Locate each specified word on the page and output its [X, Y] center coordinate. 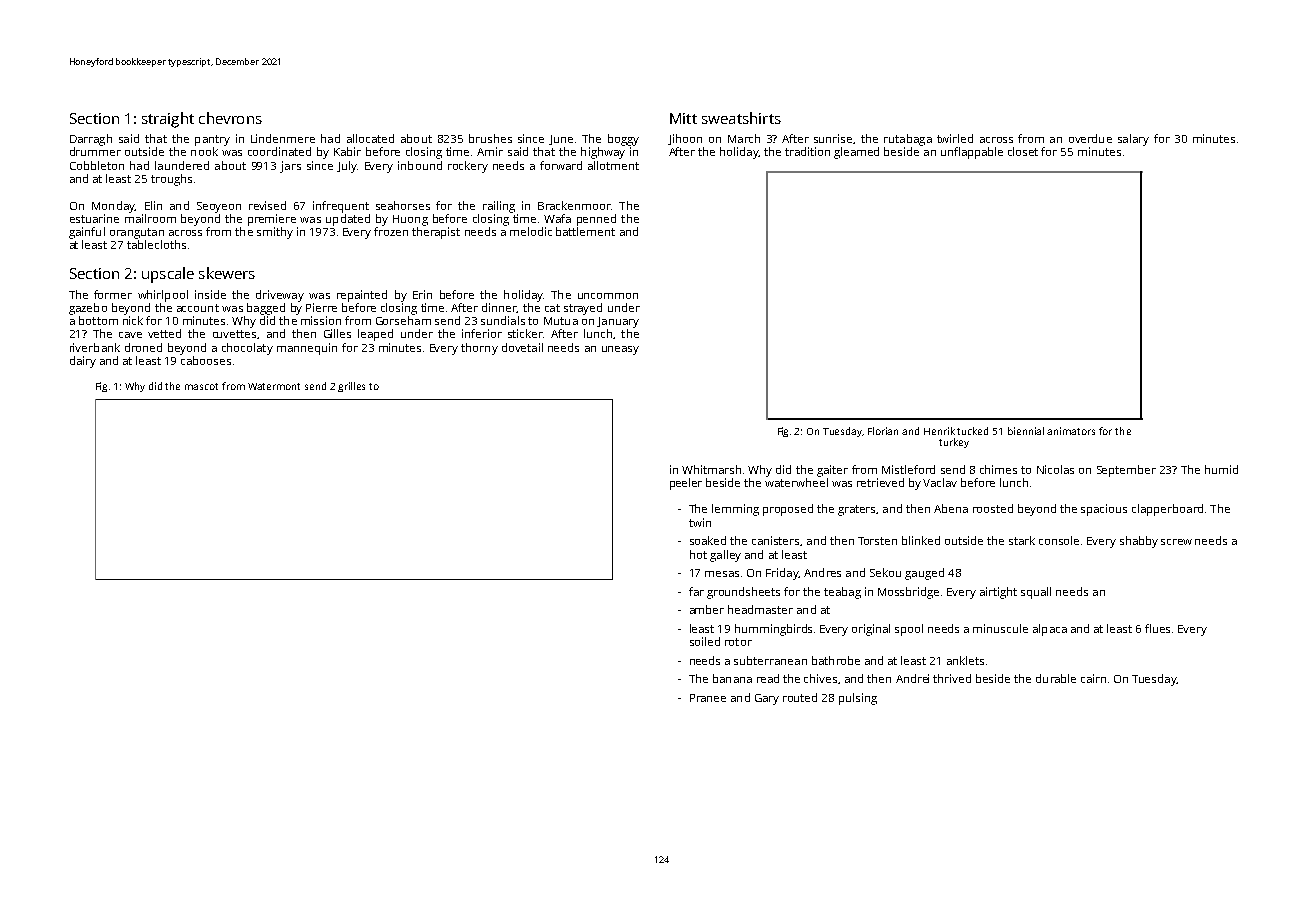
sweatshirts [741, 118]
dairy [83, 362]
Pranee [708, 698]
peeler [686, 484]
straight [168, 120]
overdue [1090, 138]
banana [732, 678]
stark [1022, 540]
